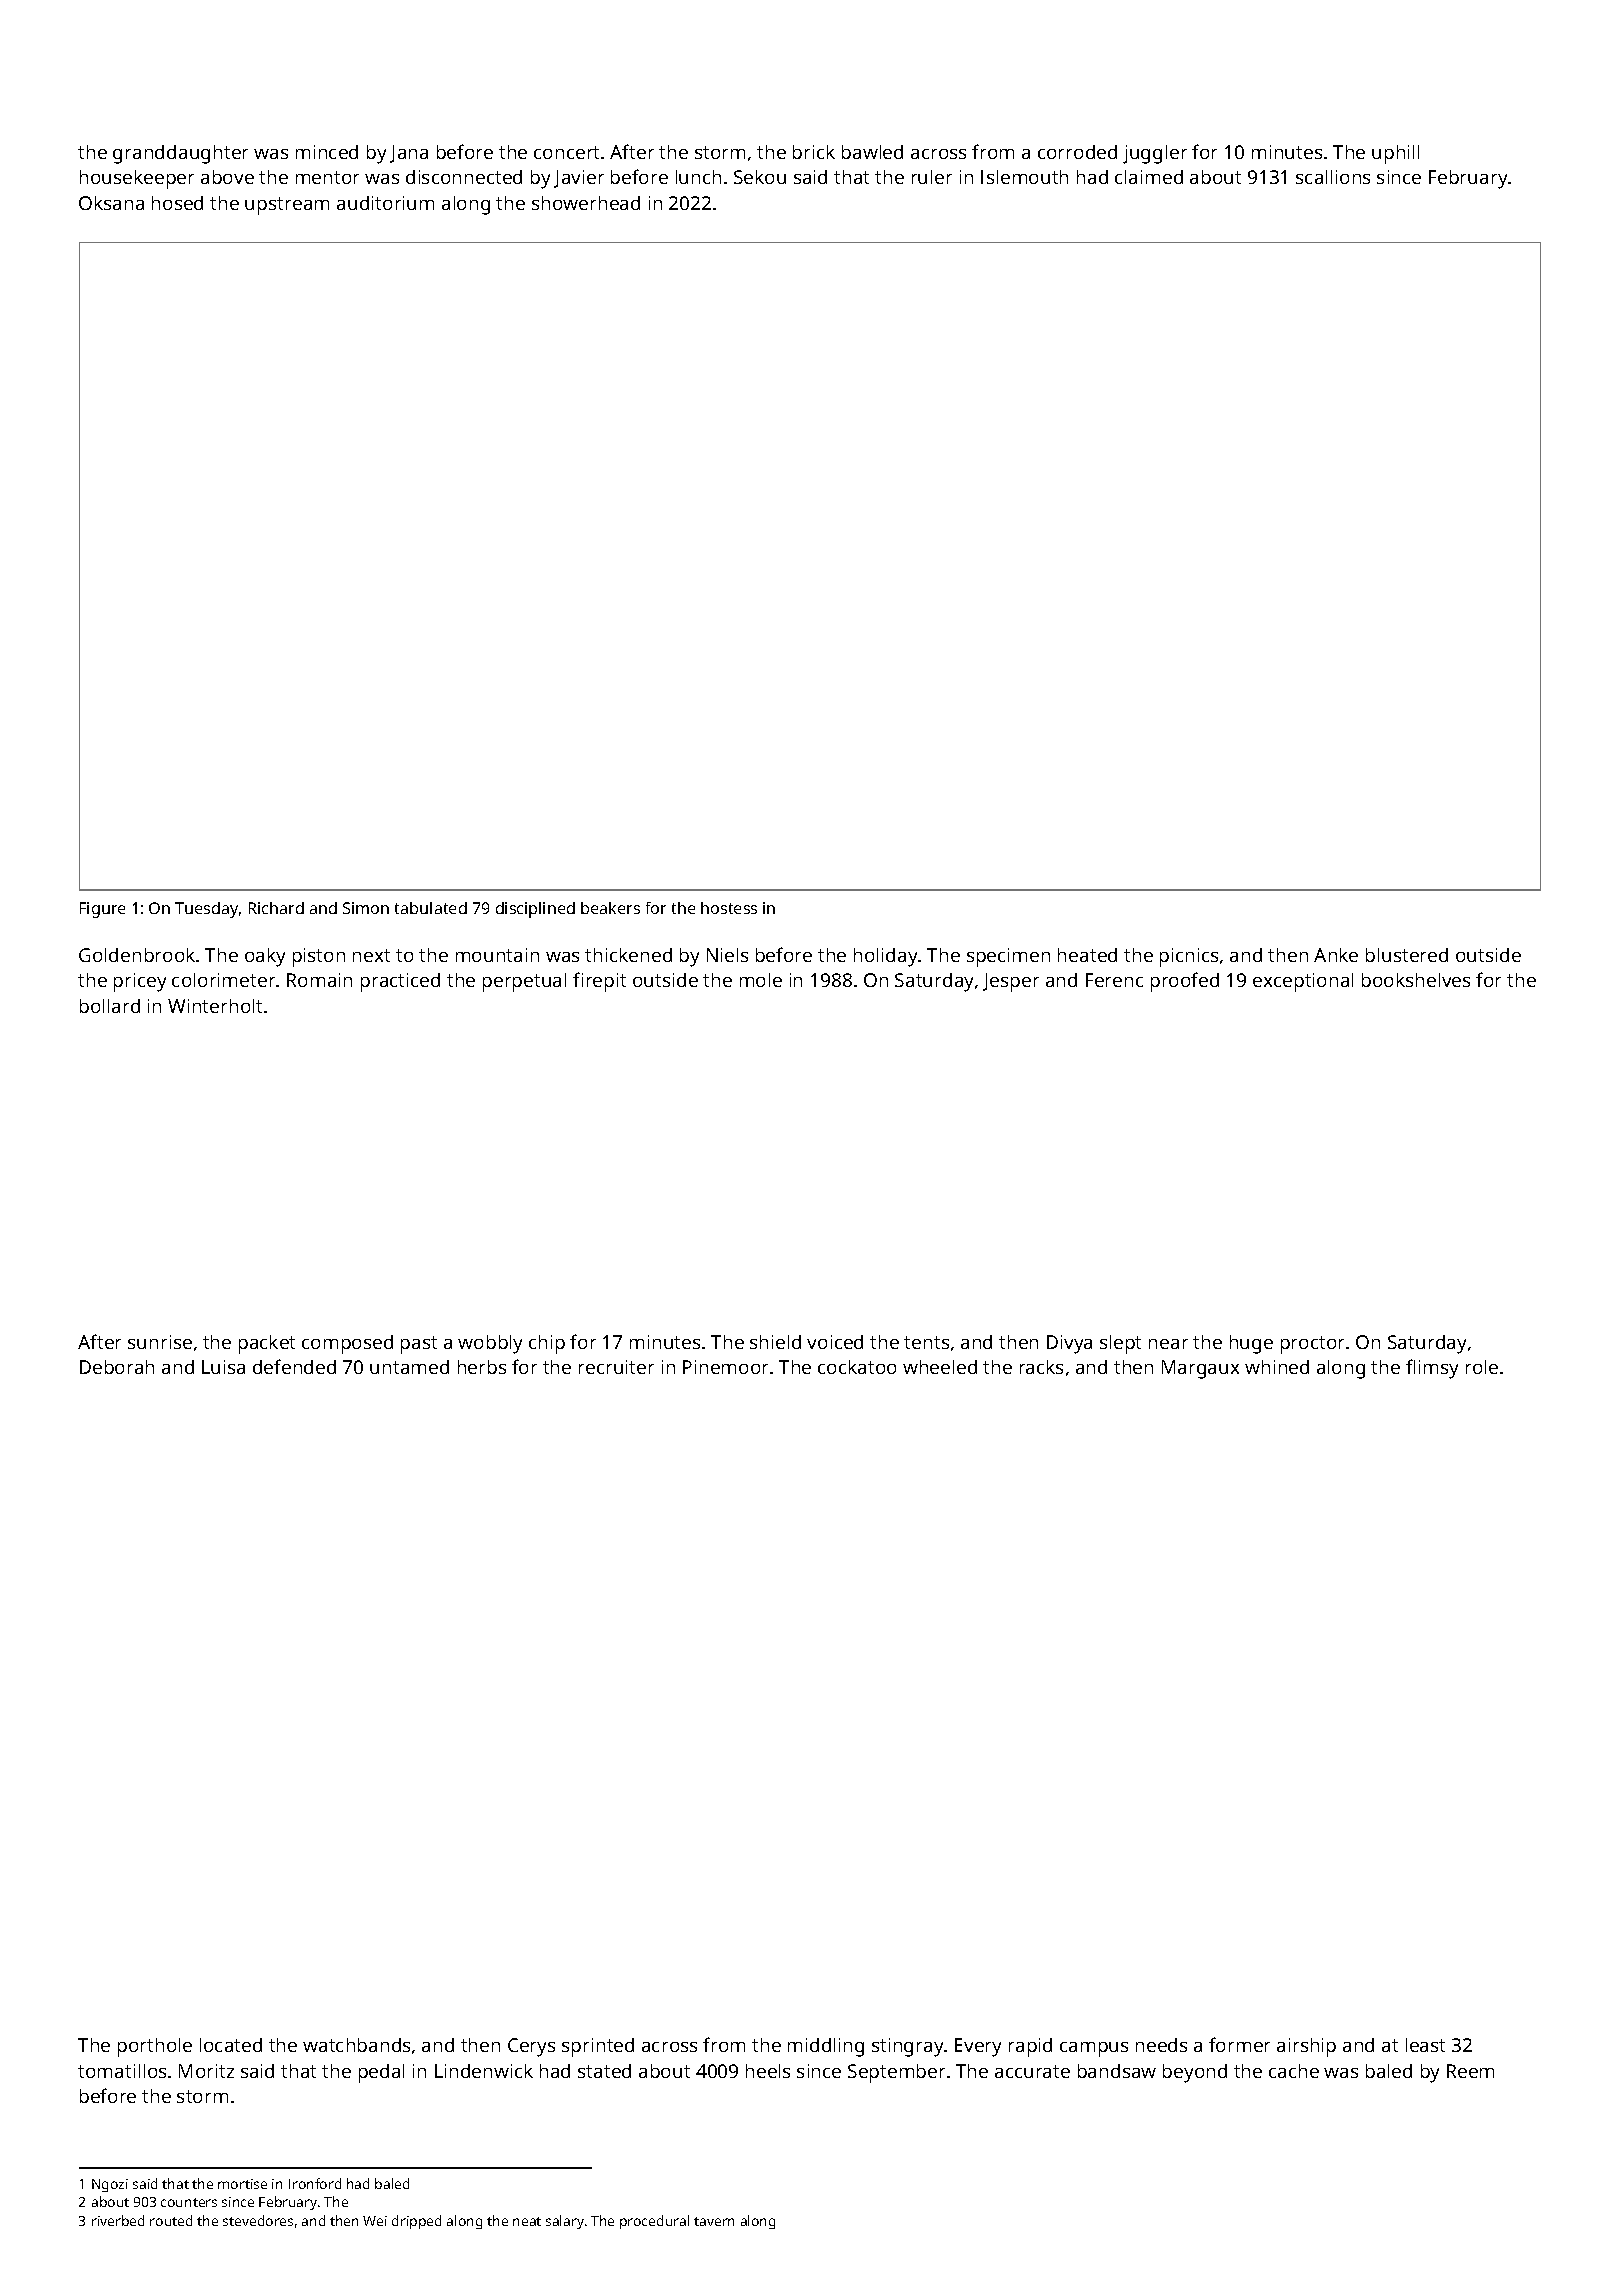 This document has height=2292, width=1620. What do you see at coordinates (356, 2045) in the document?
I see `watchbands` at bounding box center [356, 2045].
